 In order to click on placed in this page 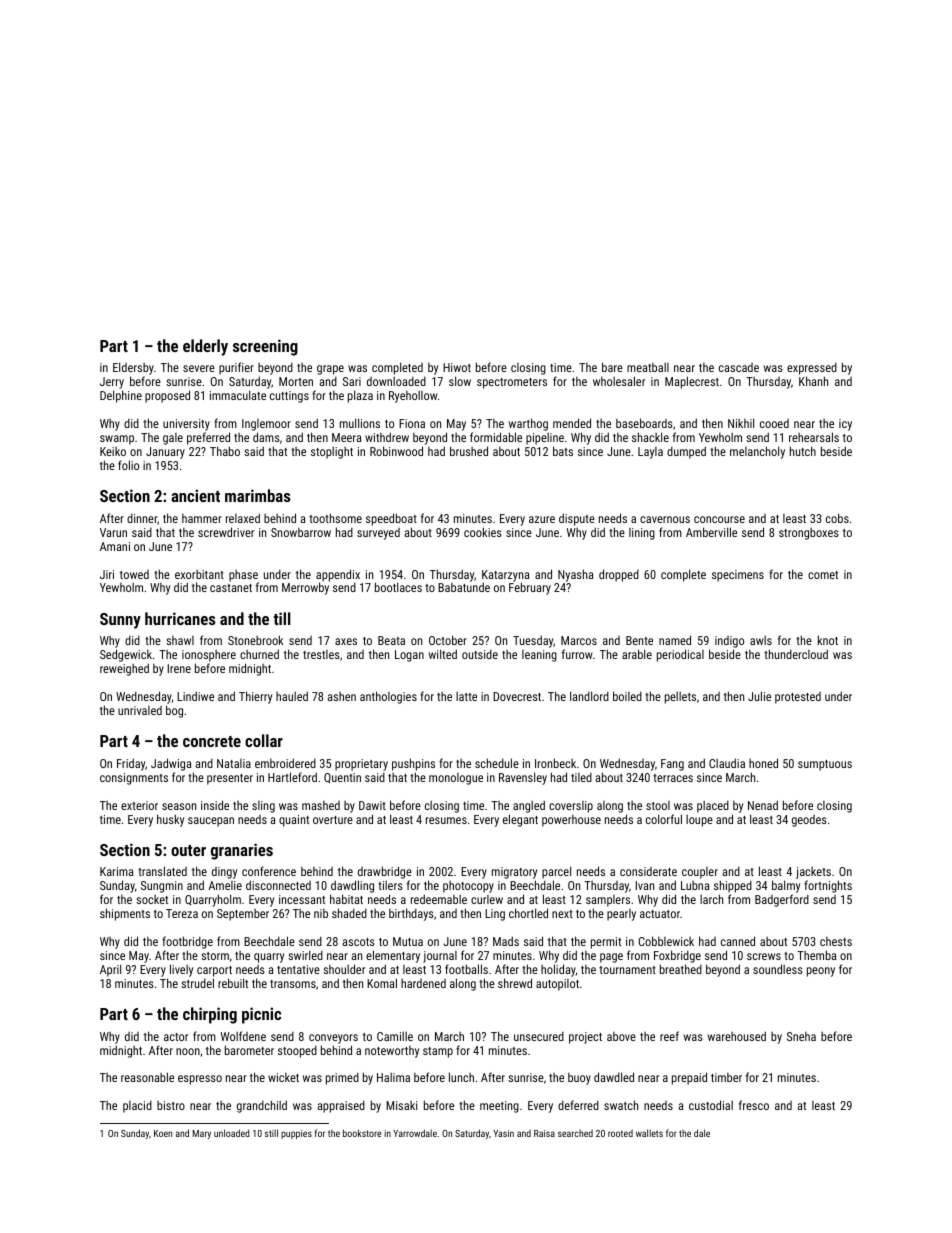, I will do `click(713, 806)`.
